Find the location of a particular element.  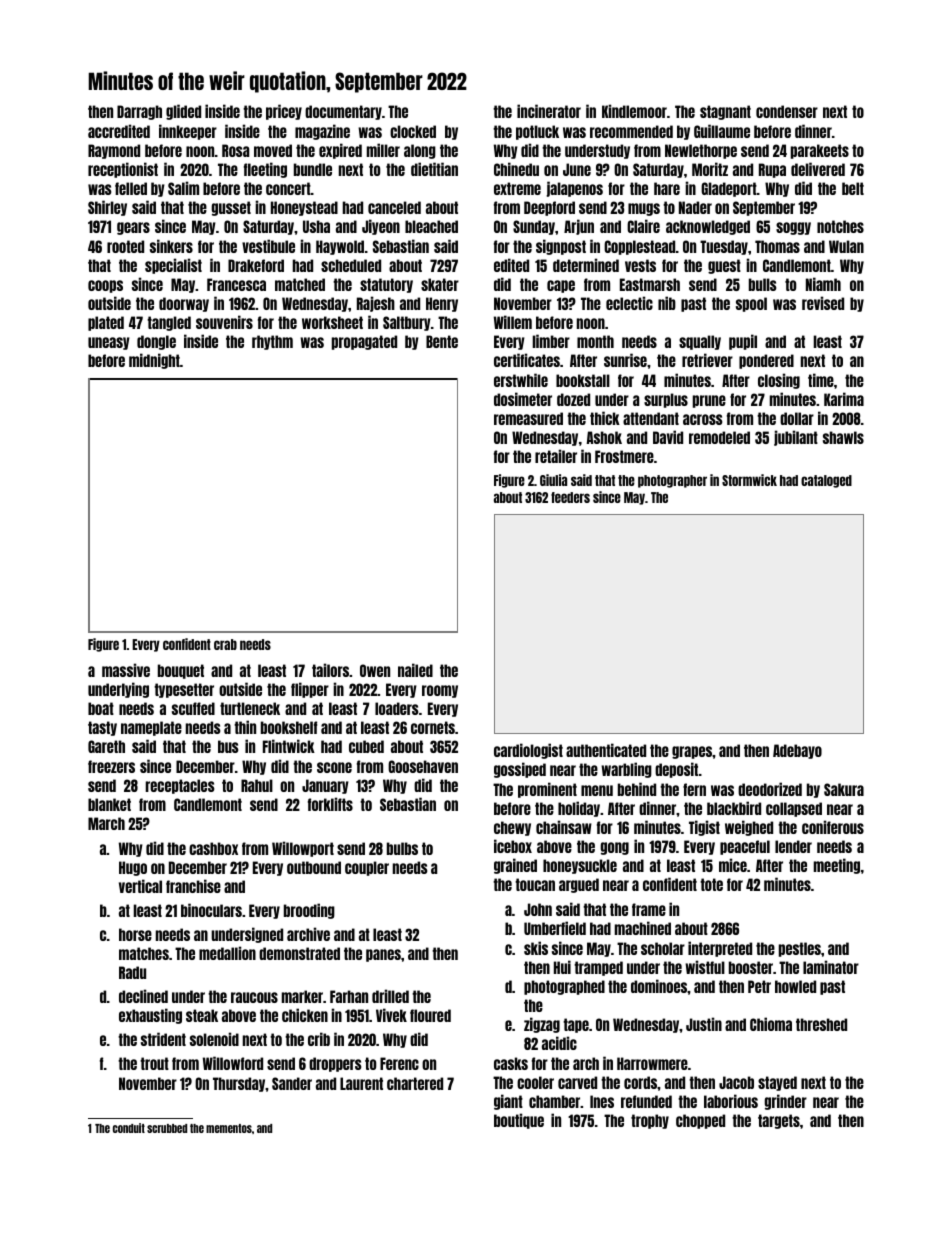

Rosa is located at coordinates (235, 150).
